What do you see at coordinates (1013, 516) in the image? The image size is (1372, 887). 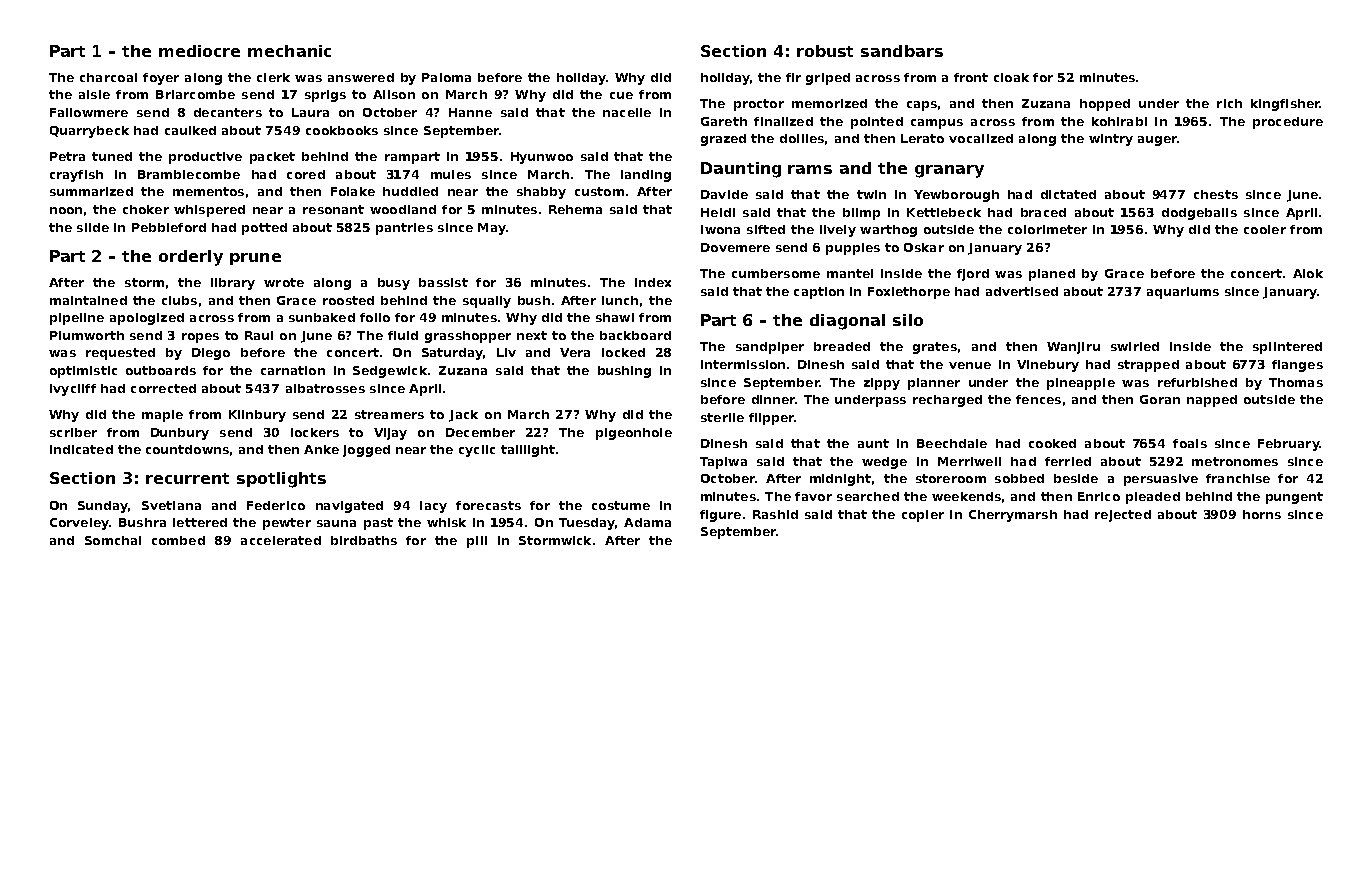 I see `Cherrymarsh` at bounding box center [1013, 516].
